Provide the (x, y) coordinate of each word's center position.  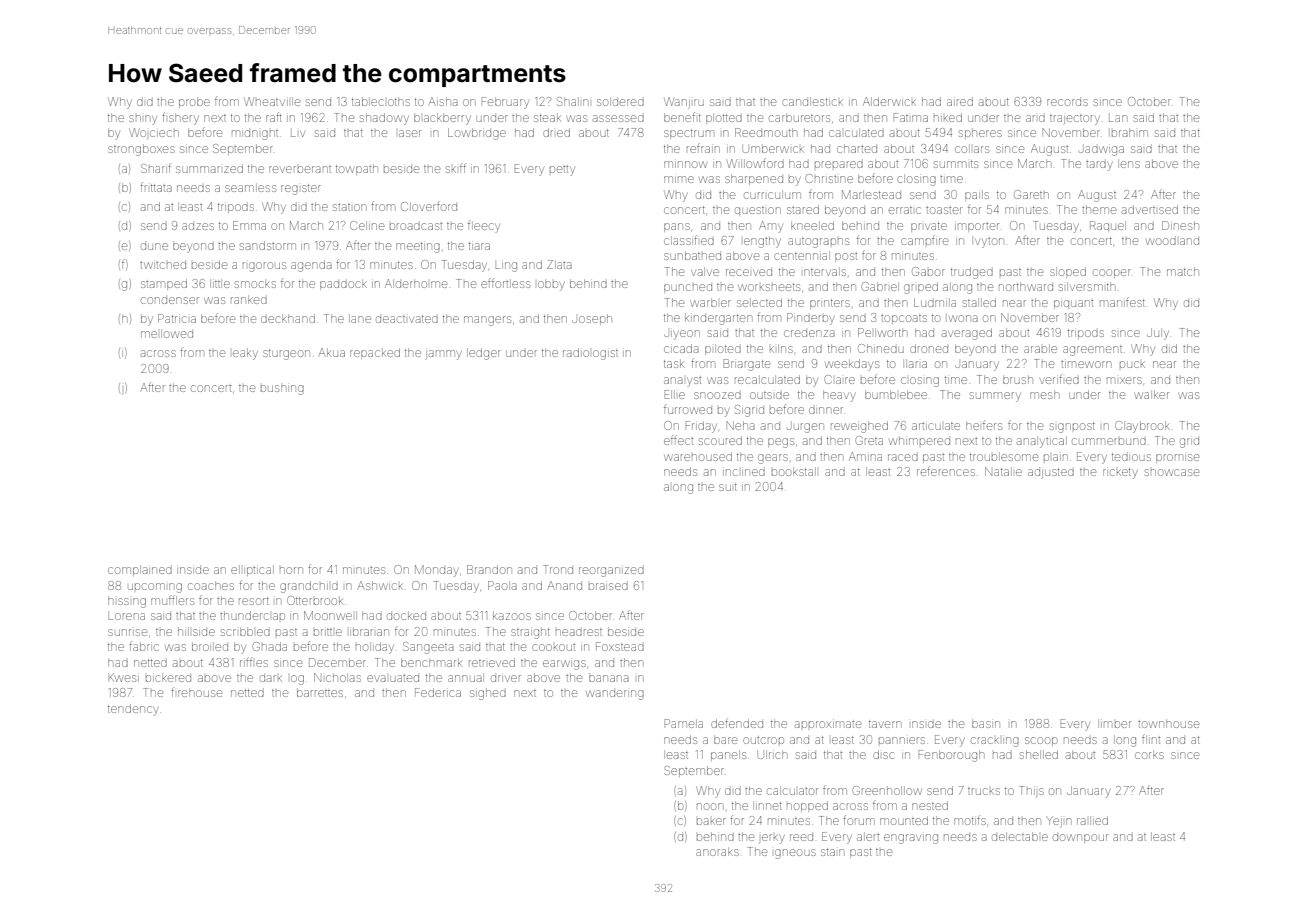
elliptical (252, 570)
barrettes (320, 692)
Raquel (1108, 225)
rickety (1120, 473)
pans (677, 227)
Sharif (156, 168)
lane (360, 318)
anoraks (717, 851)
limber (1114, 723)
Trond (558, 569)
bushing (282, 389)
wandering (615, 695)
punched (688, 288)
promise (1177, 458)
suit (728, 487)
